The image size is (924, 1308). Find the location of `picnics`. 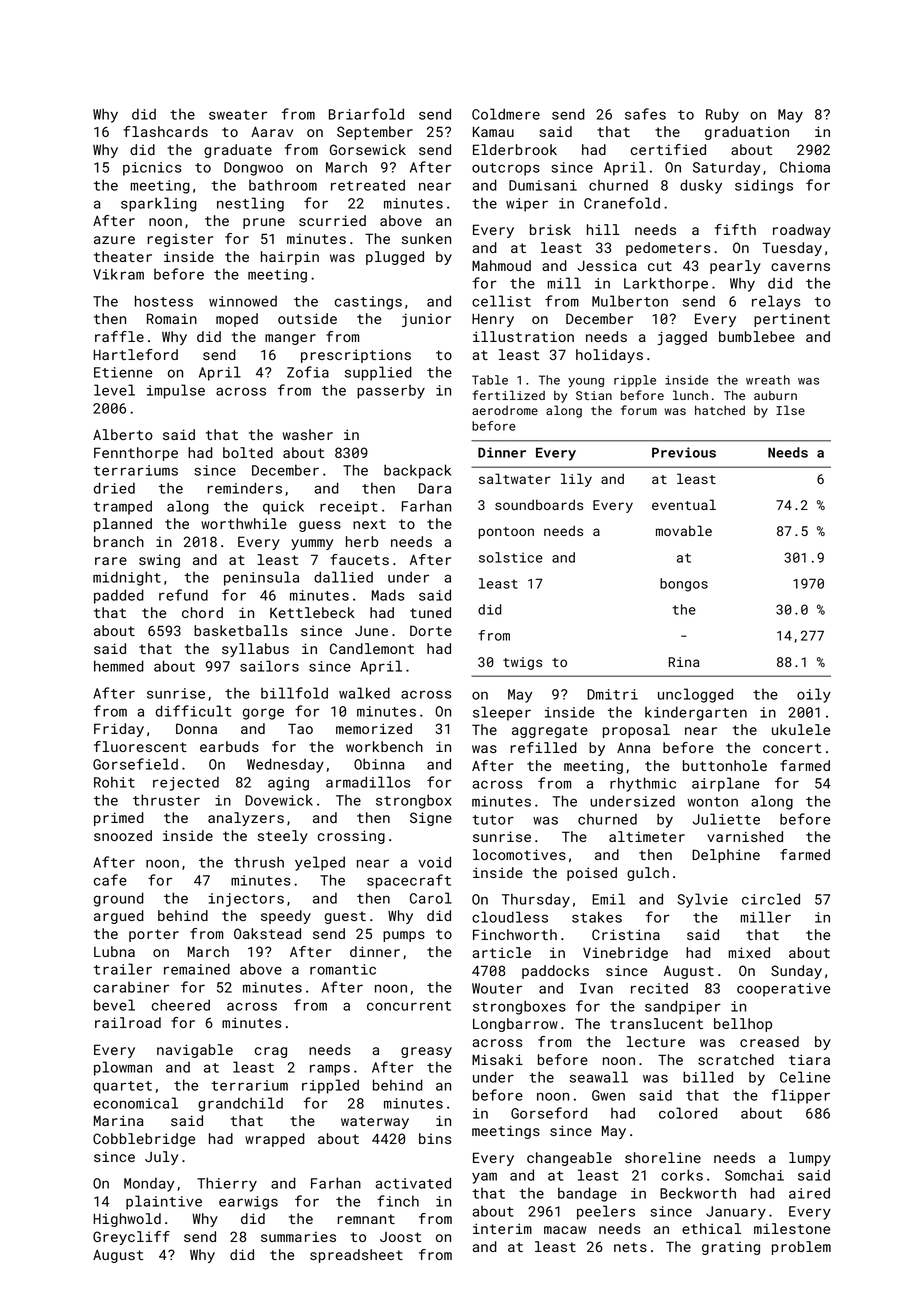

picnics is located at coordinates (152, 169).
